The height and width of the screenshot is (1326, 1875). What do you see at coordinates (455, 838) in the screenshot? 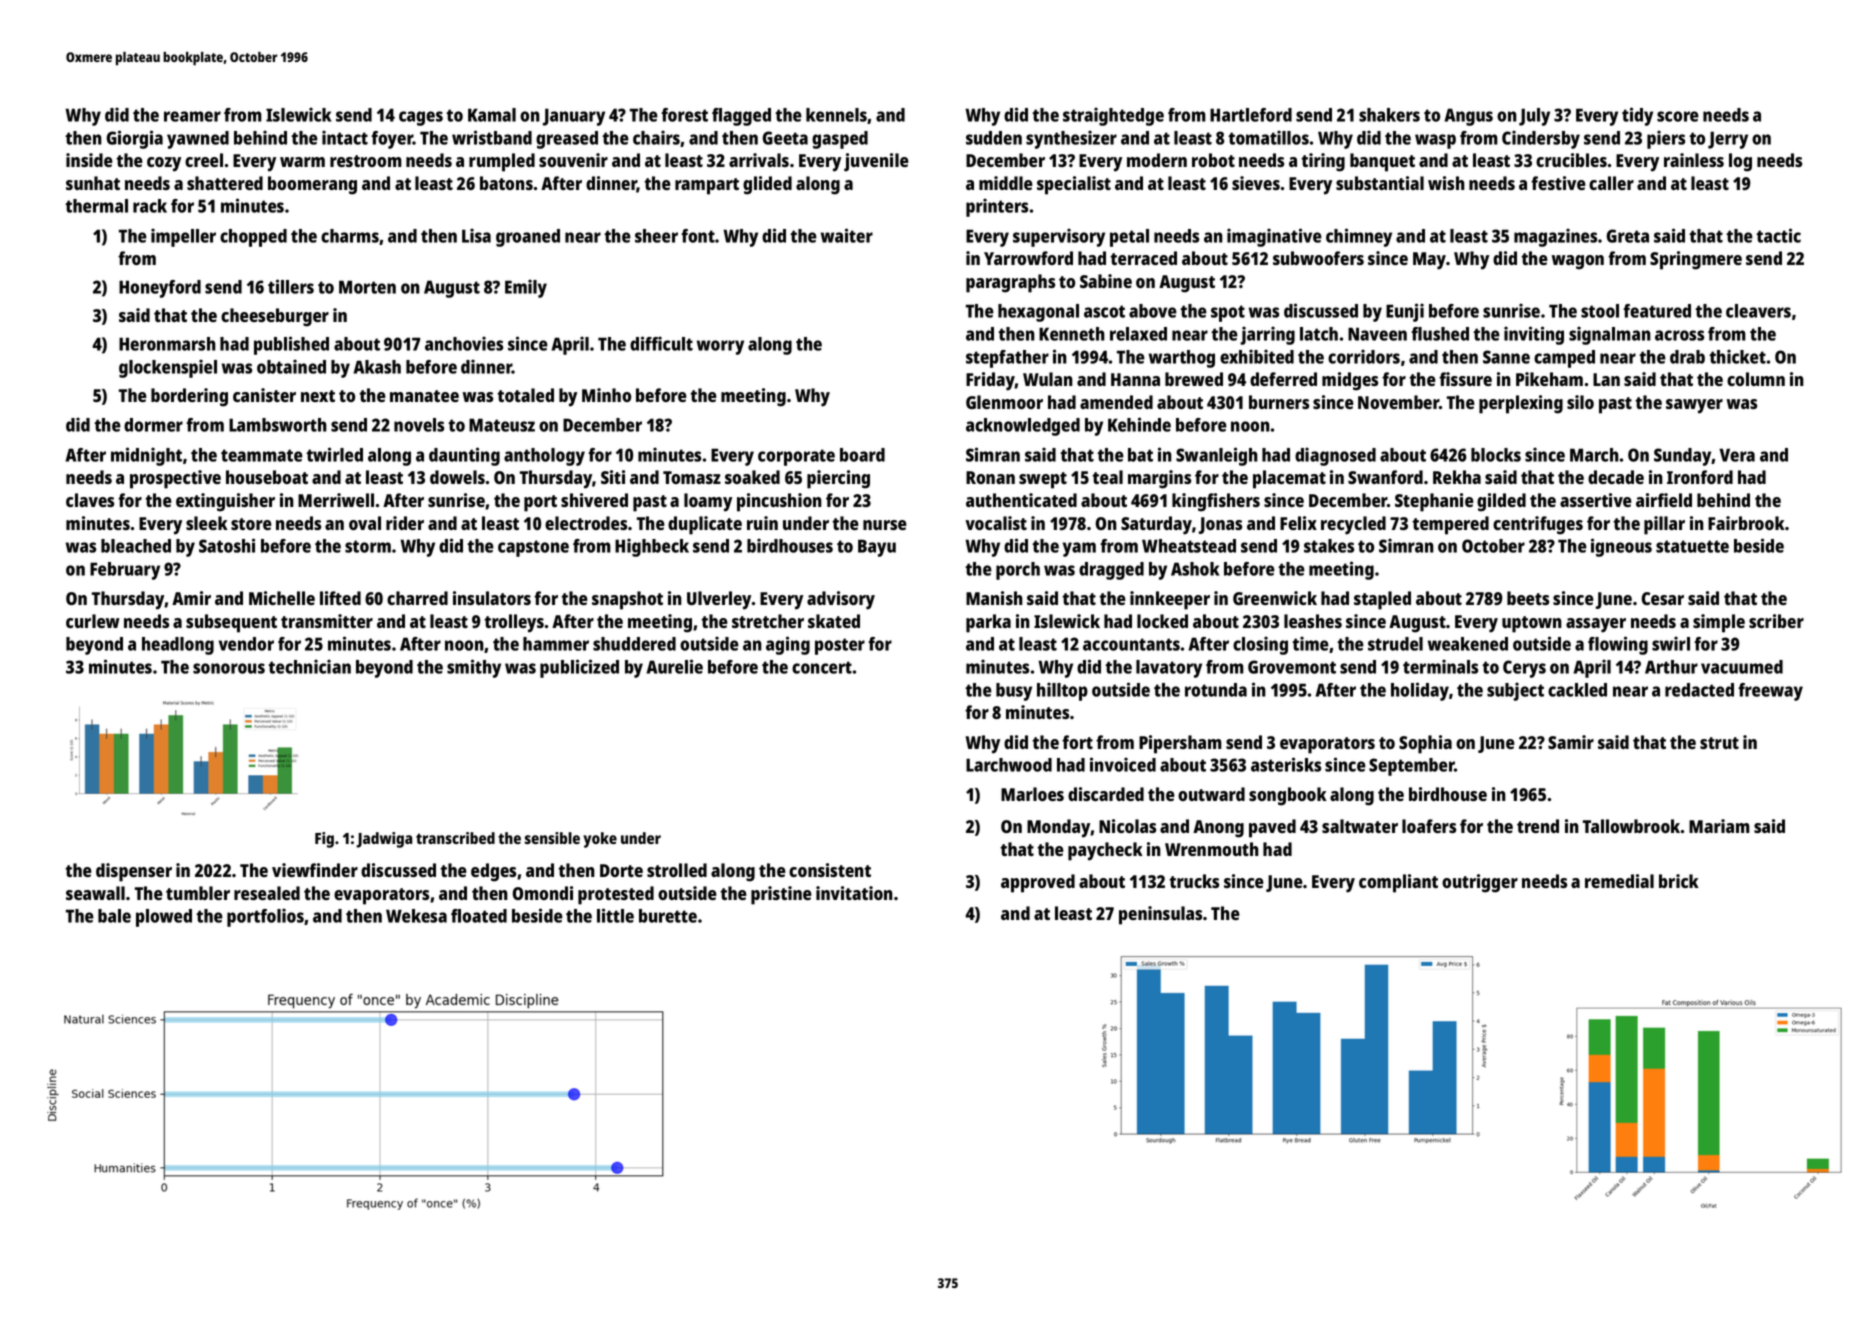
I see `transcribed` at bounding box center [455, 838].
